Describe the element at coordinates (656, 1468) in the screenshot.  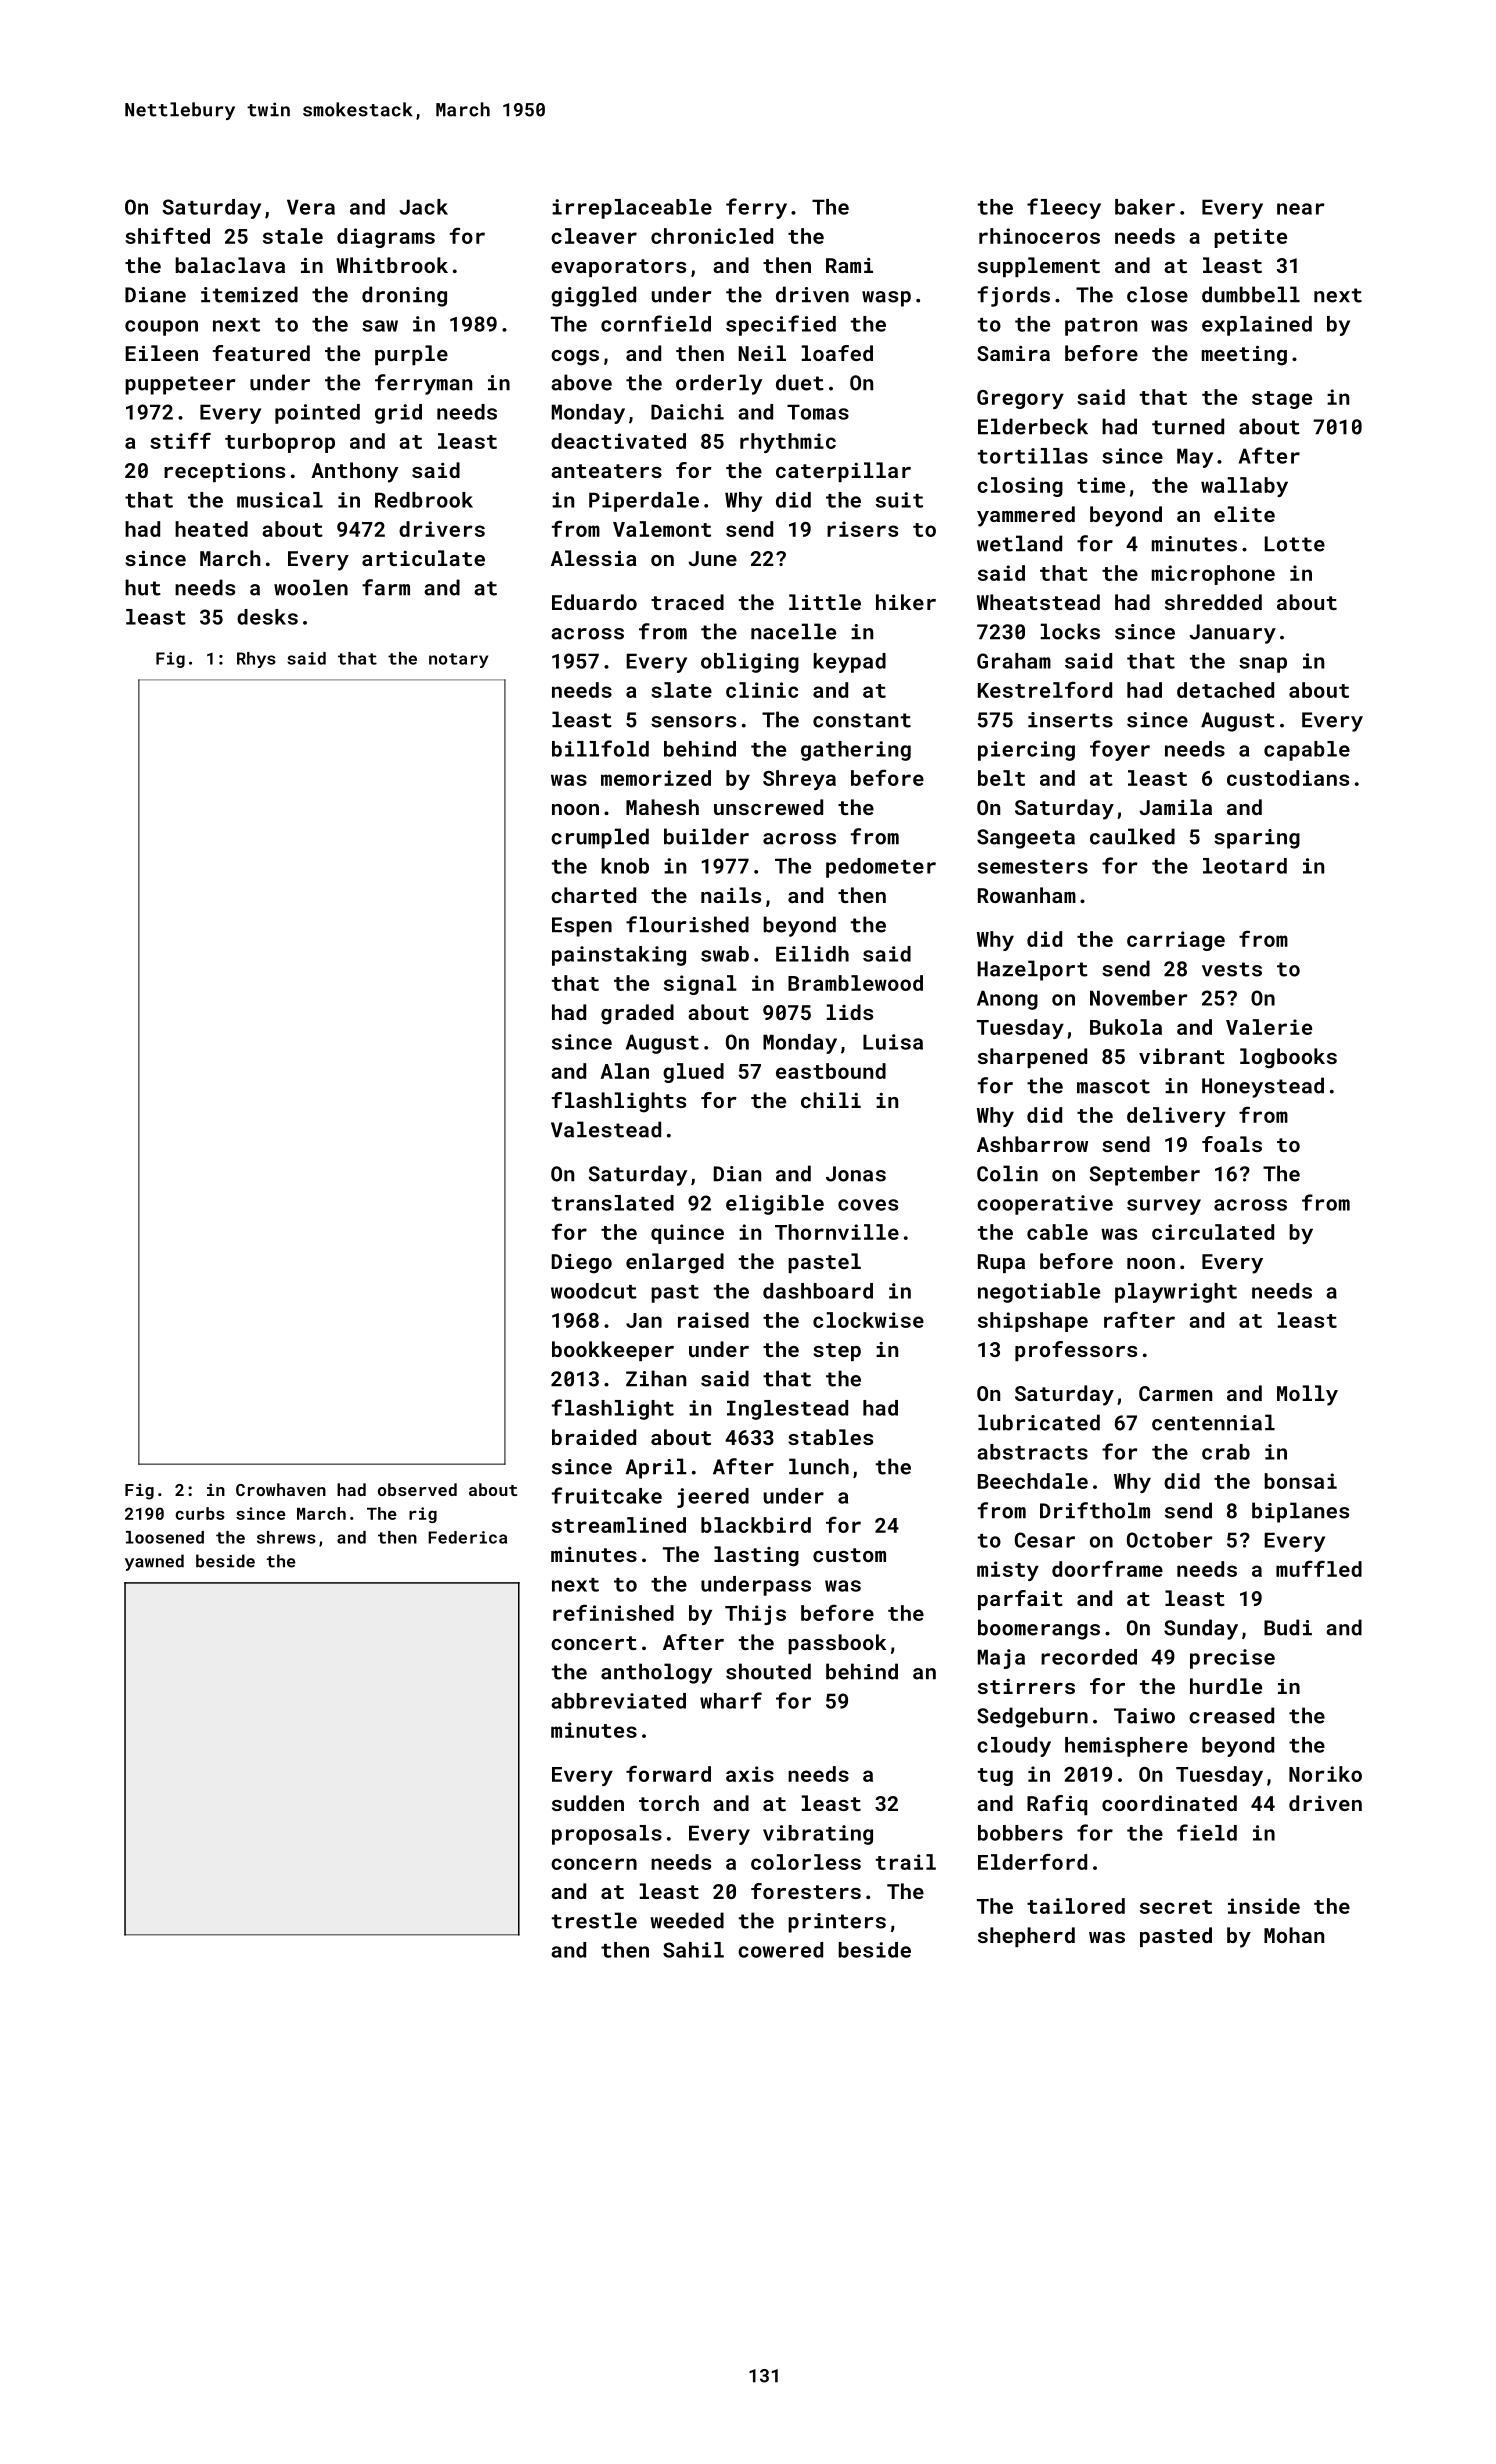
I see `April` at that location.
